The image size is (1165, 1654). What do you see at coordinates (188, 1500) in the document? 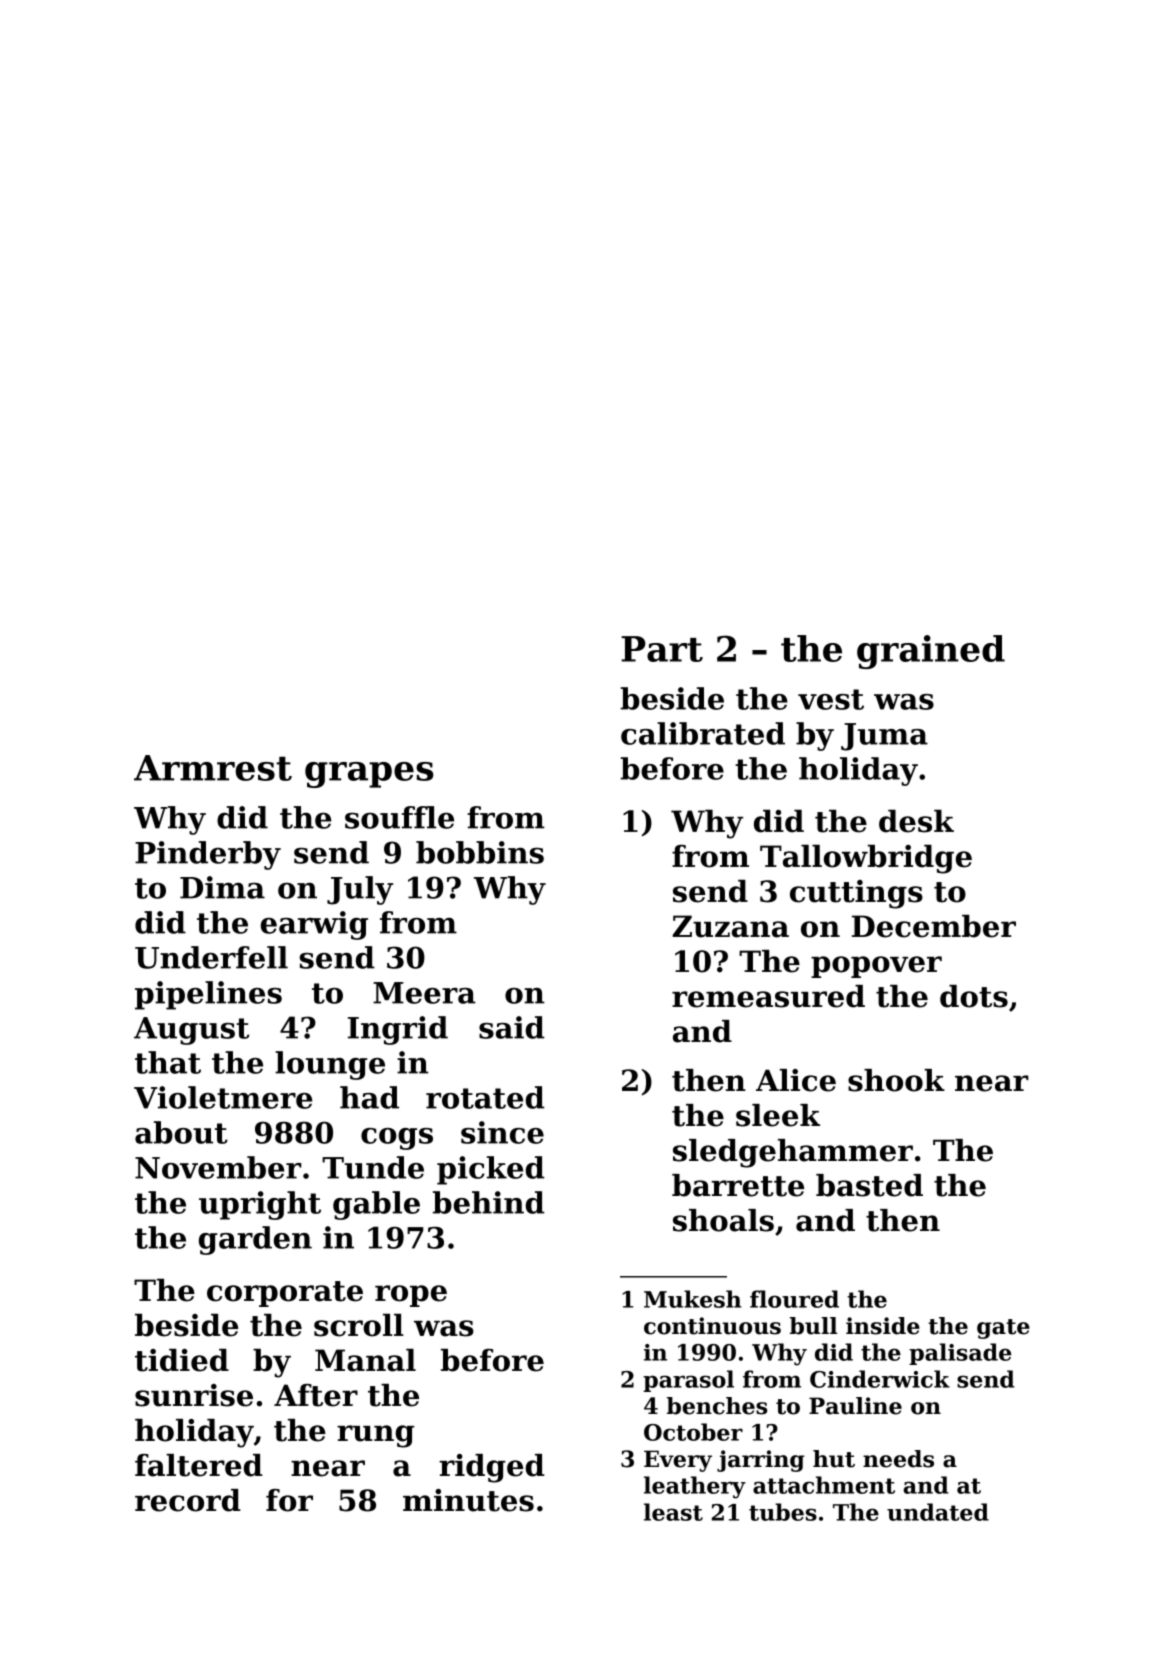
I see `record` at bounding box center [188, 1500].
